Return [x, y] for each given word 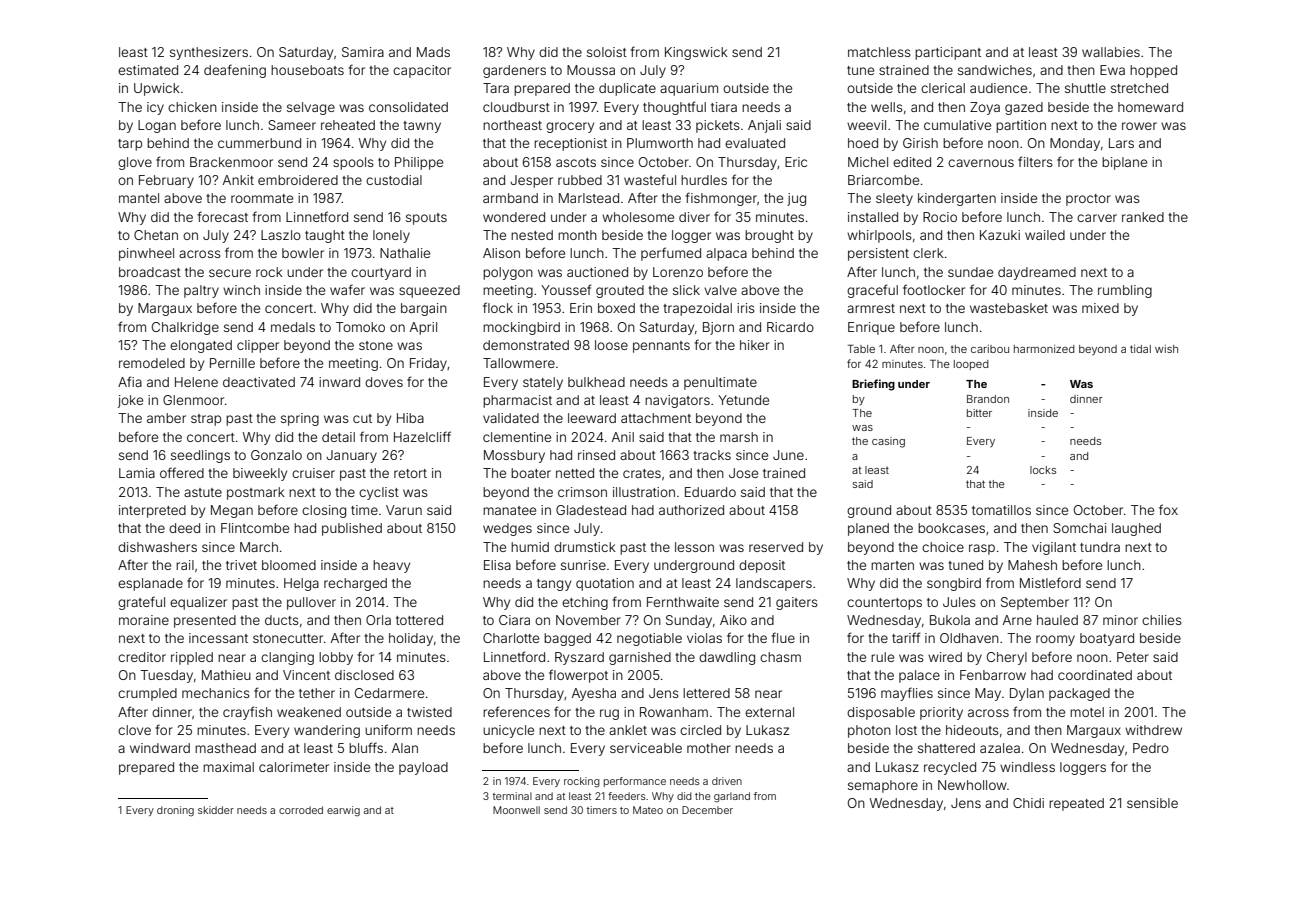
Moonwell [516, 810]
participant [948, 53]
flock [498, 307]
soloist [607, 52]
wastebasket [1009, 308]
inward [339, 382]
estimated [148, 70]
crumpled [147, 694]
